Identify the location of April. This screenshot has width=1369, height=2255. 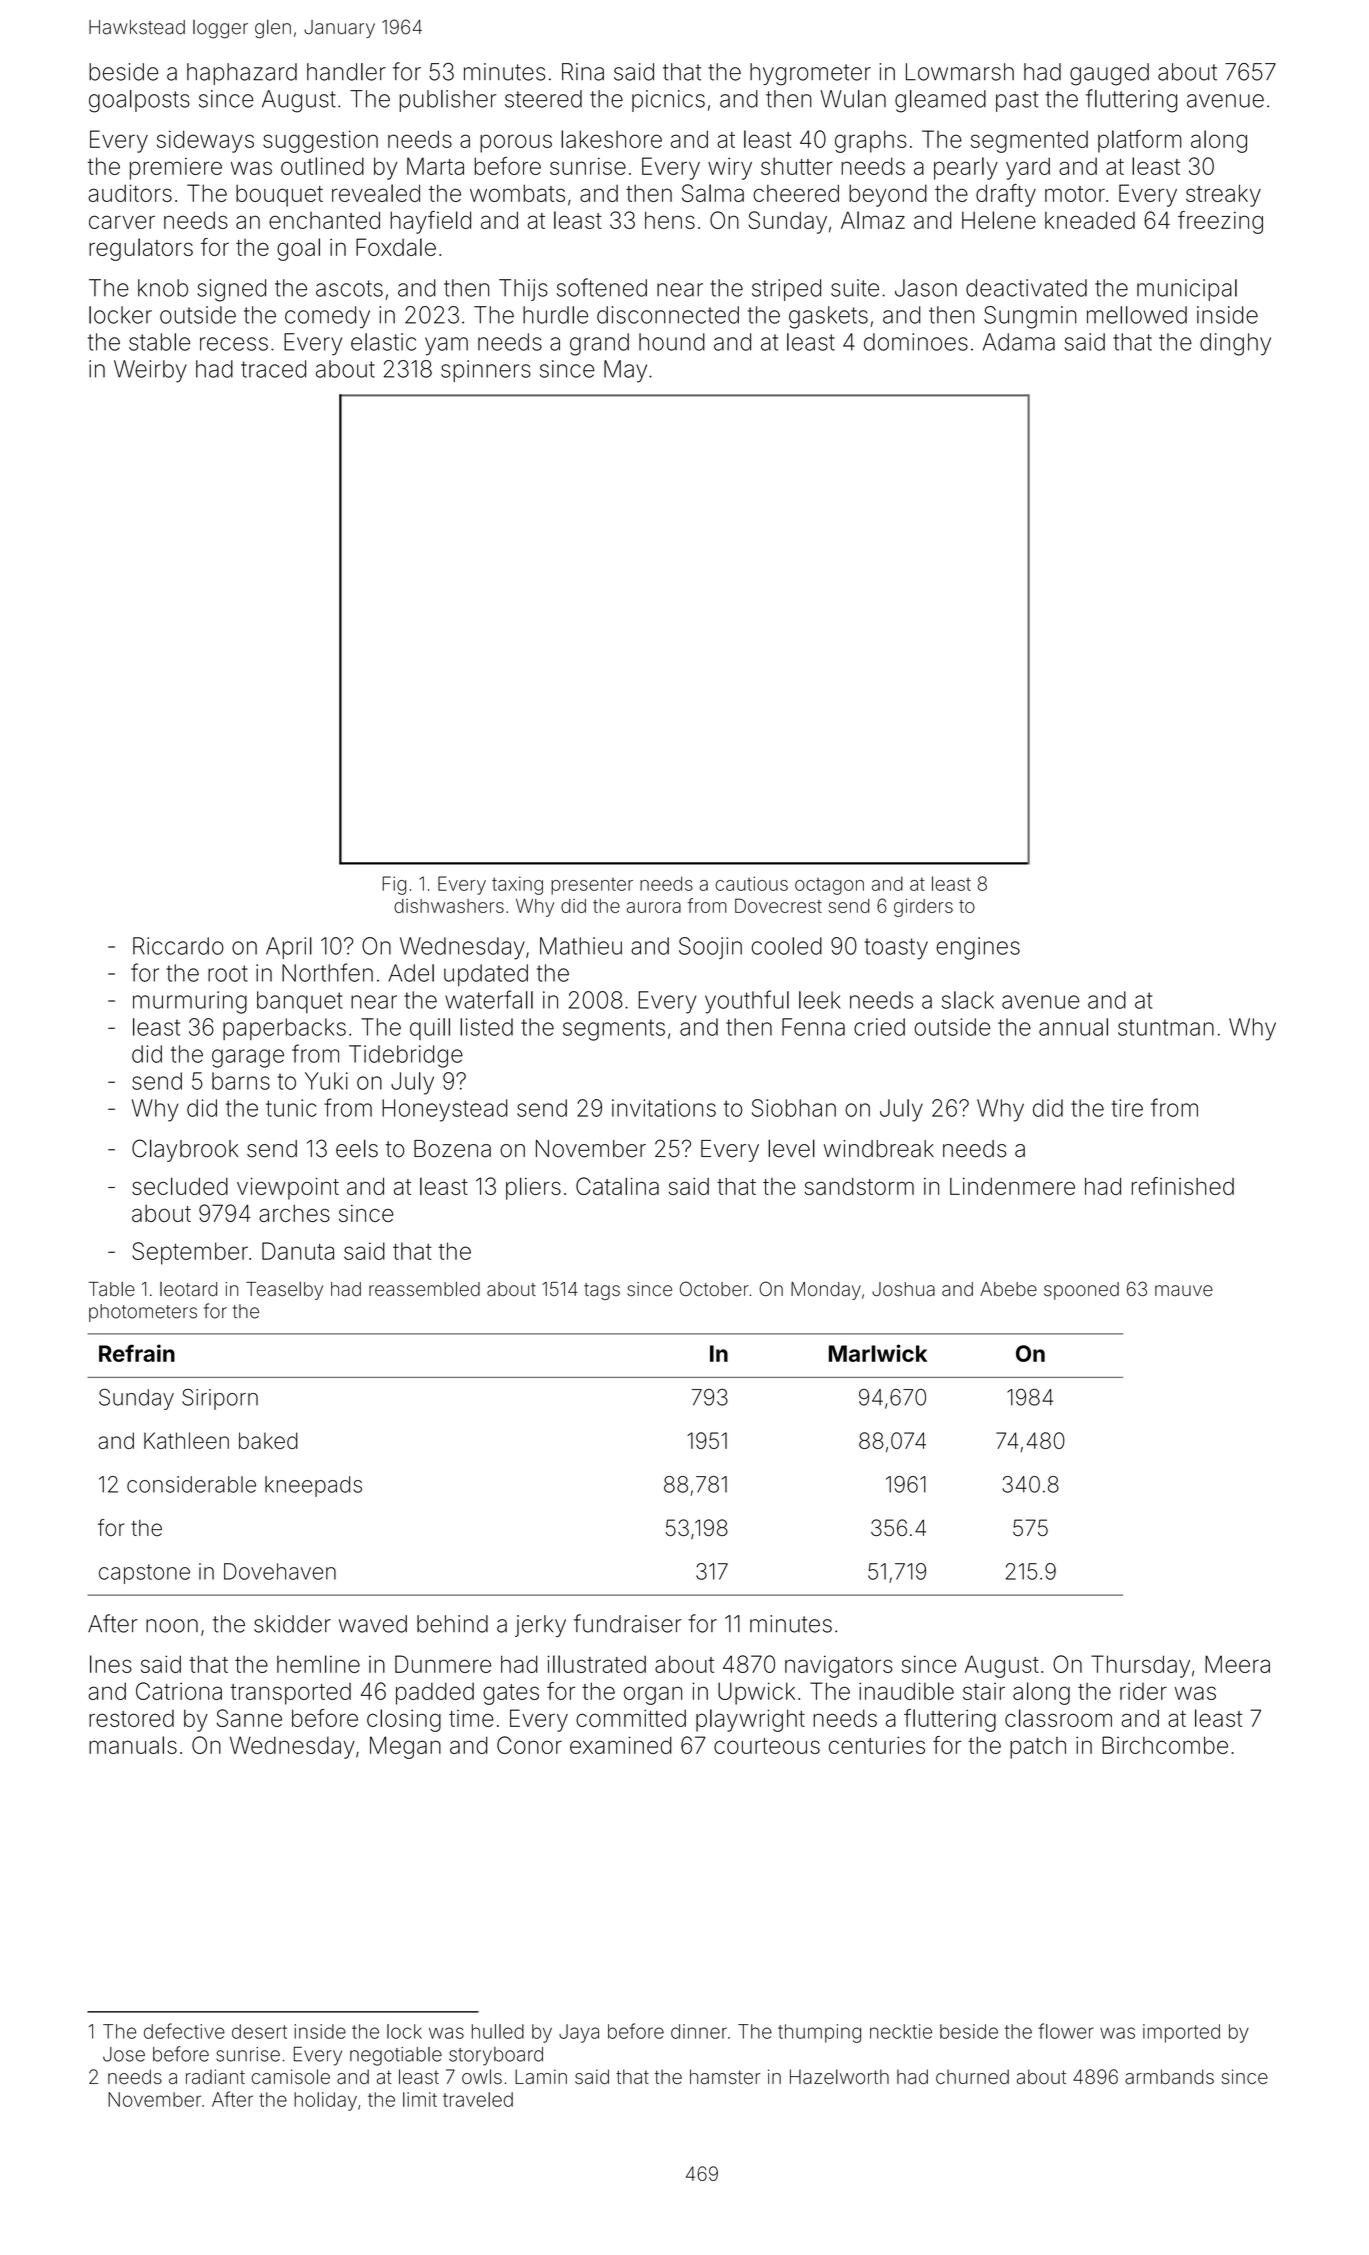
(289, 948).
